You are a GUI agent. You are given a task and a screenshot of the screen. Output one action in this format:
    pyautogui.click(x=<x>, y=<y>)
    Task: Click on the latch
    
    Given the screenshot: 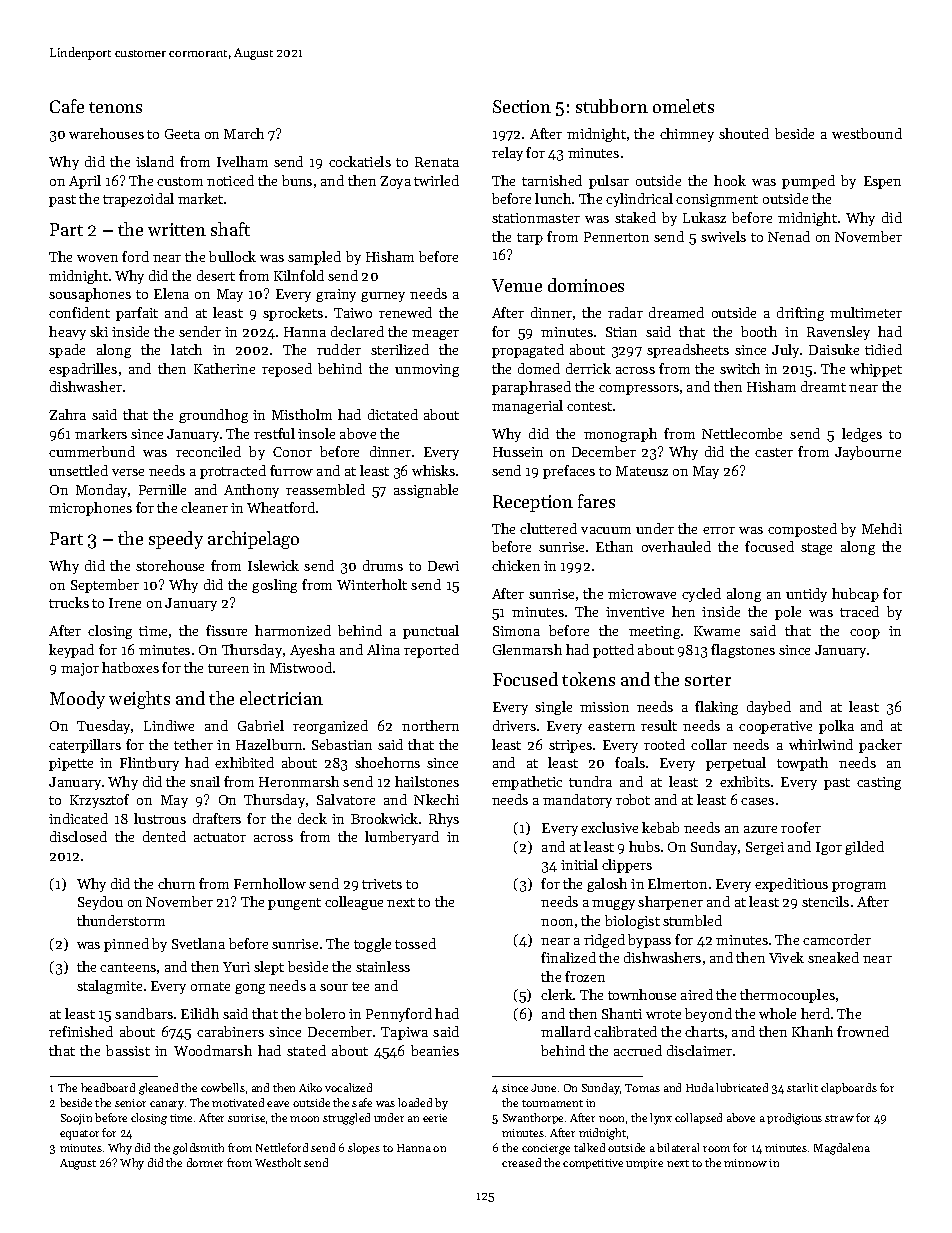 What is the action you would take?
    pyautogui.click(x=186, y=349)
